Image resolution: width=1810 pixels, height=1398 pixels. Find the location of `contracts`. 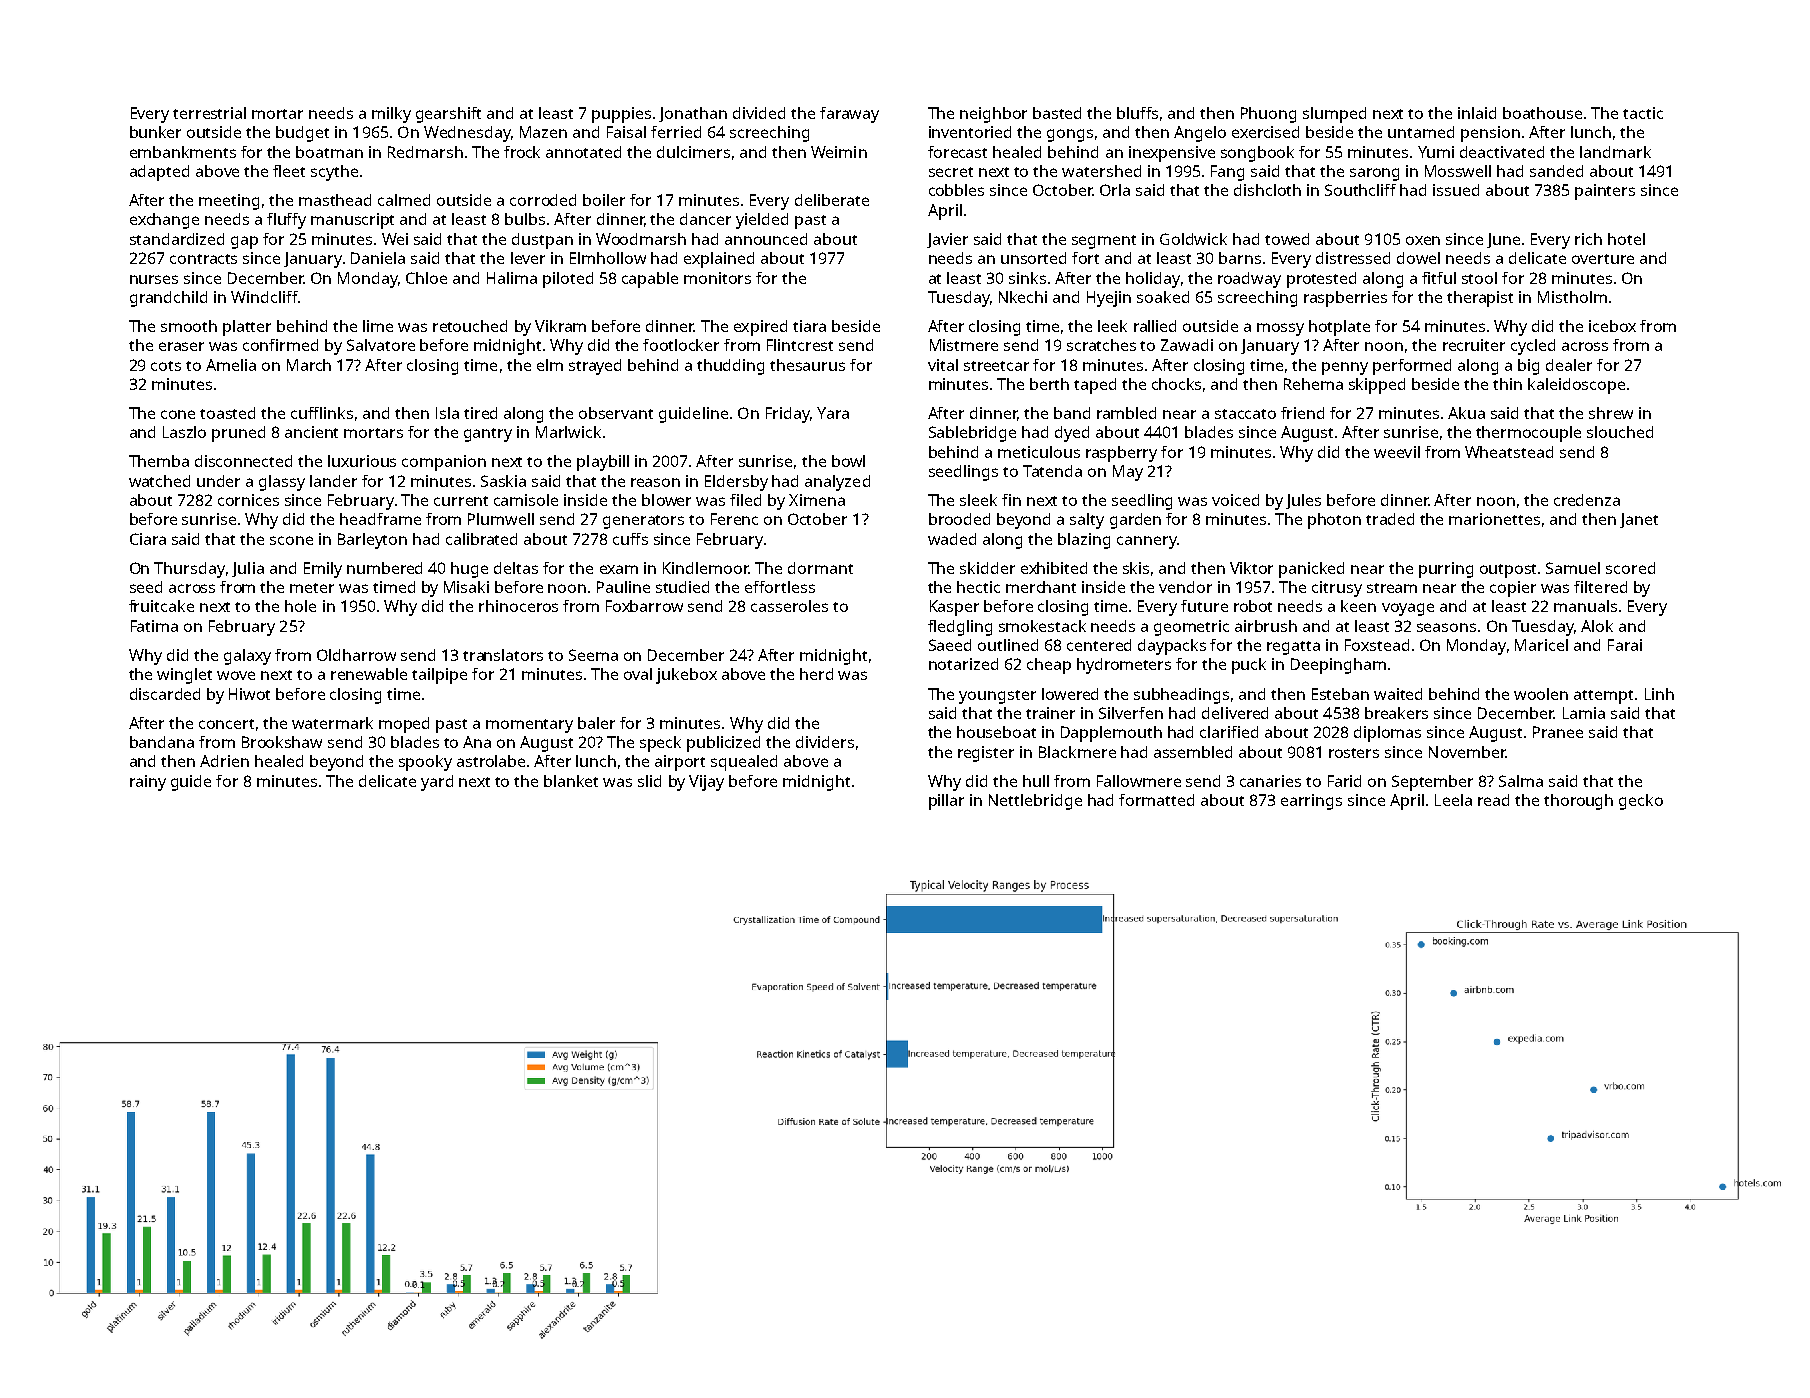

contracts is located at coordinates (203, 259).
